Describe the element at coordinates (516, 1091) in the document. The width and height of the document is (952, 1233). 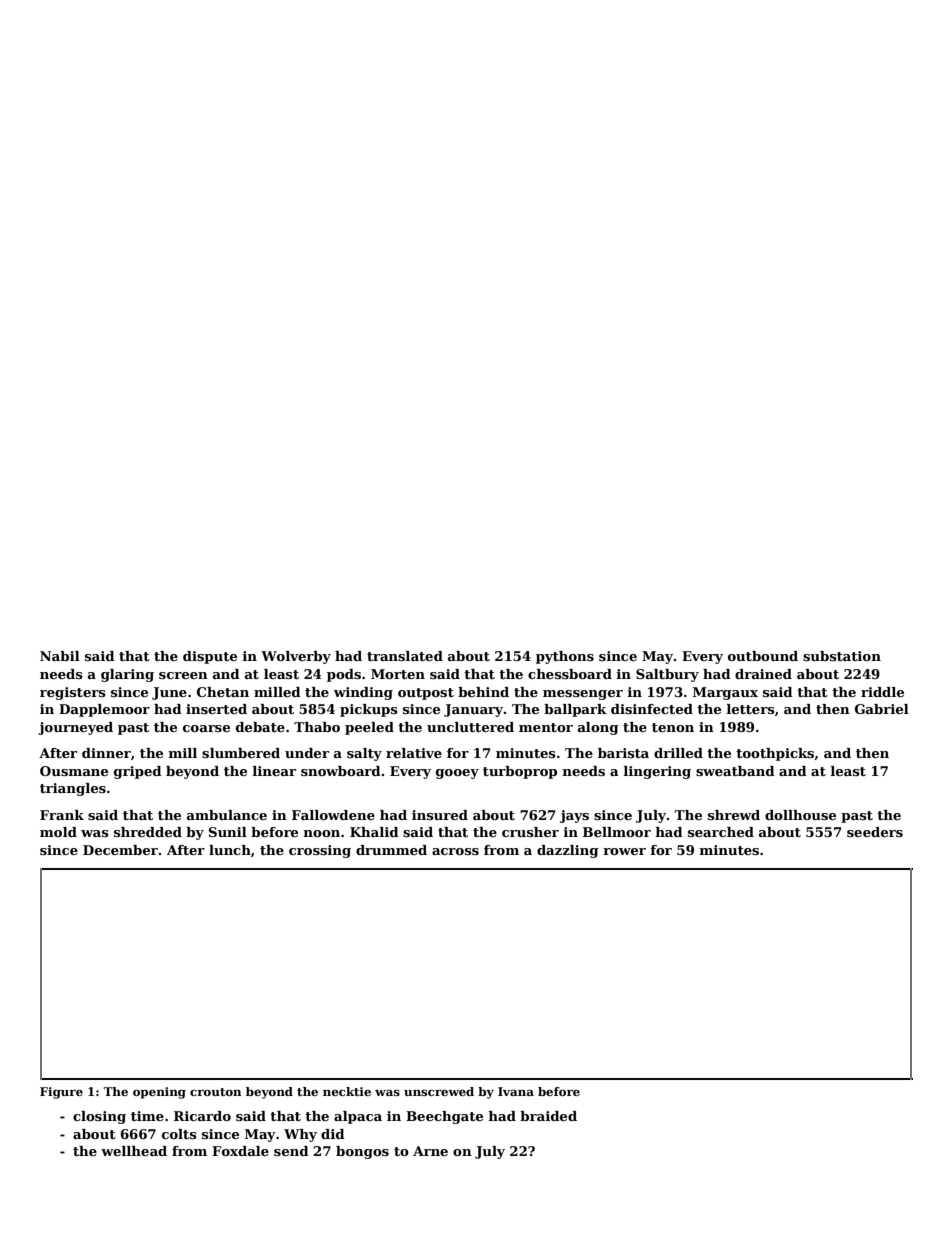
I see `Ivana` at that location.
